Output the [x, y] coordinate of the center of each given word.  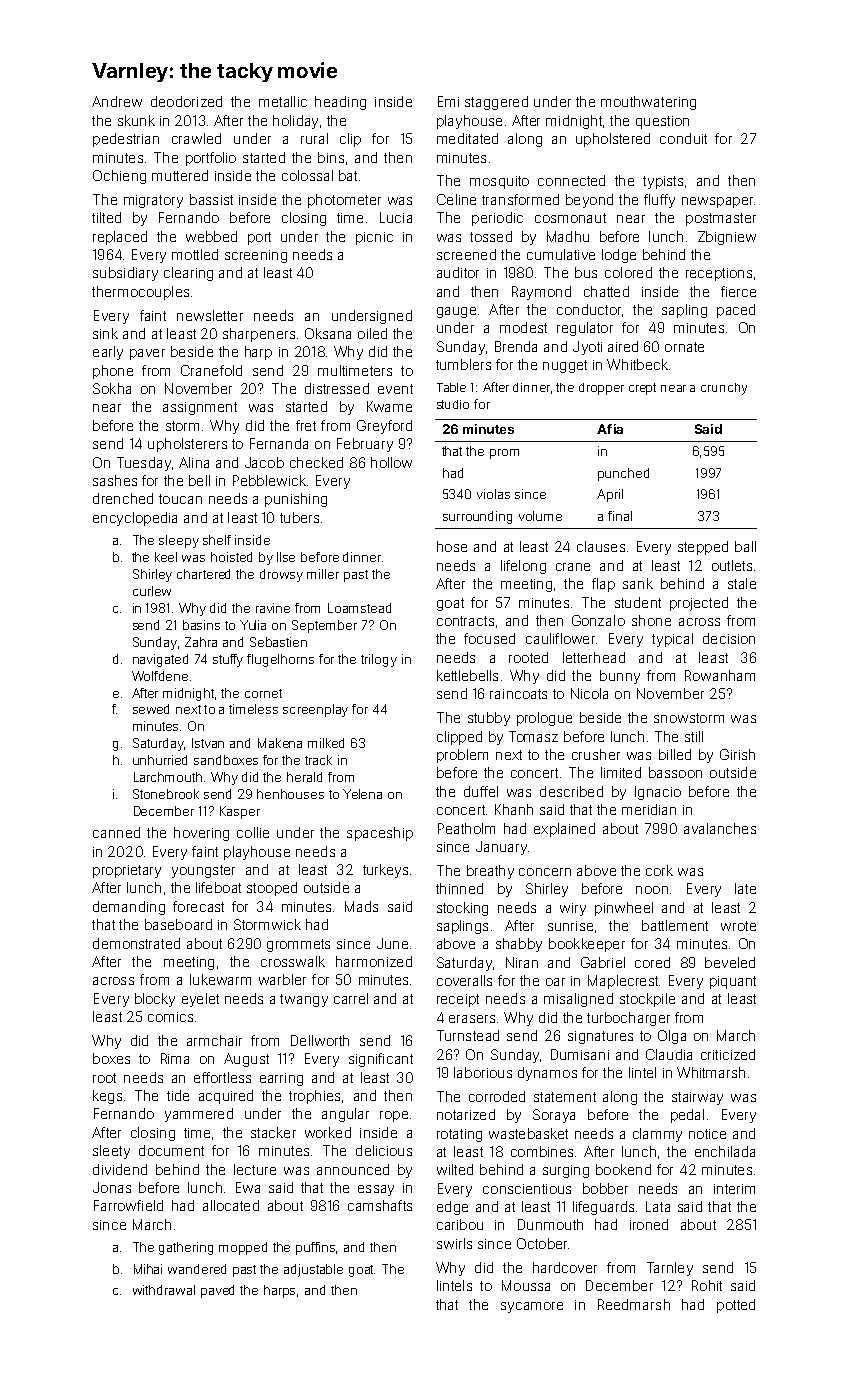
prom [504, 454]
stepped [703, 548]
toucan [180, 499]
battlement [675, 925]
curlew [152, 591]
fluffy [659, 201]
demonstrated [136, 943]
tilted [106, 217]
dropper [601, 389]
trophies [314, 1097]
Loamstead [359, 608]
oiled [372, 333]
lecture [255, 1169]
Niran [522, 962]
